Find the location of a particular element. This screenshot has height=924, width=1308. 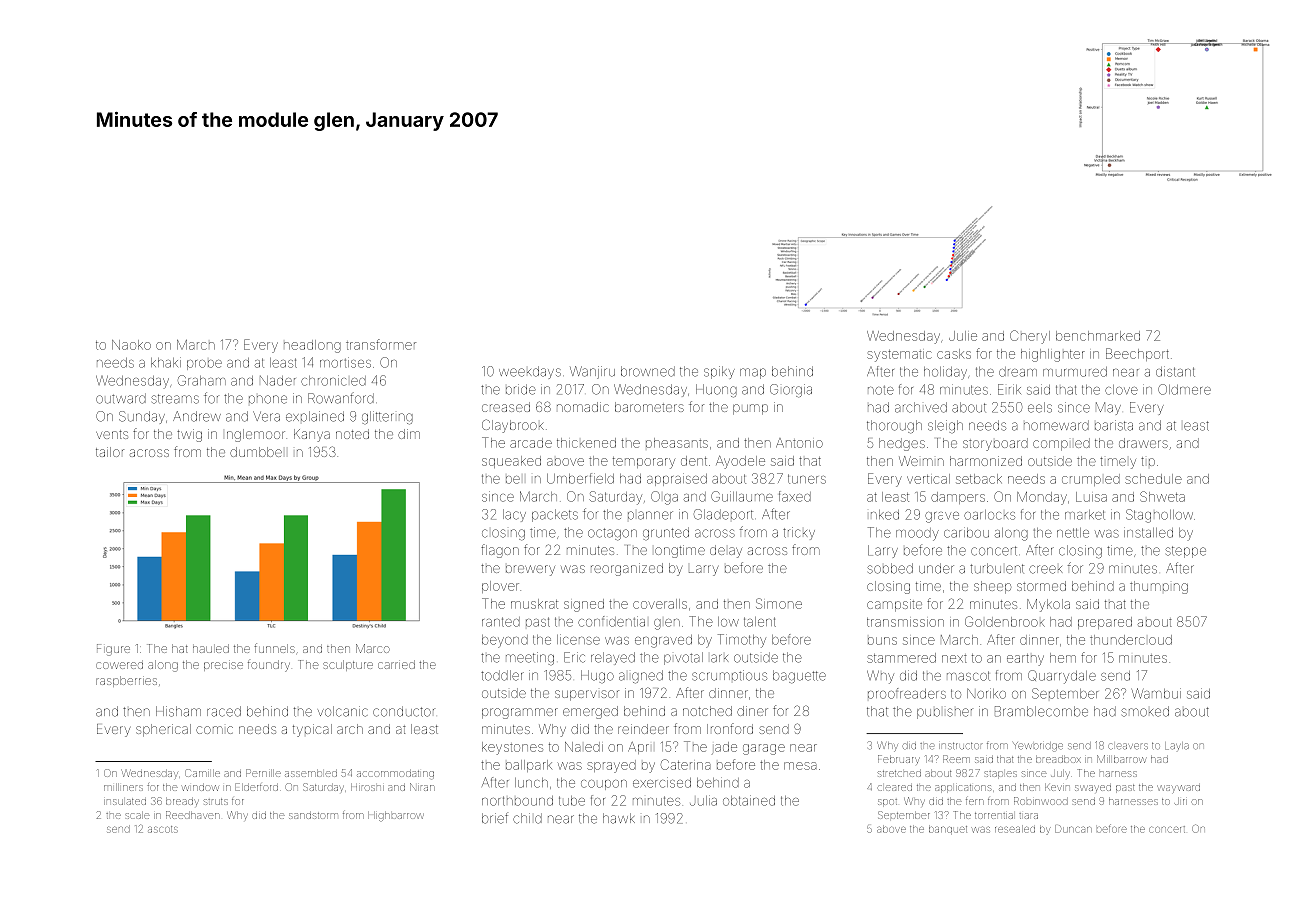

Cheryl is located at coordinates (1030, 337).
